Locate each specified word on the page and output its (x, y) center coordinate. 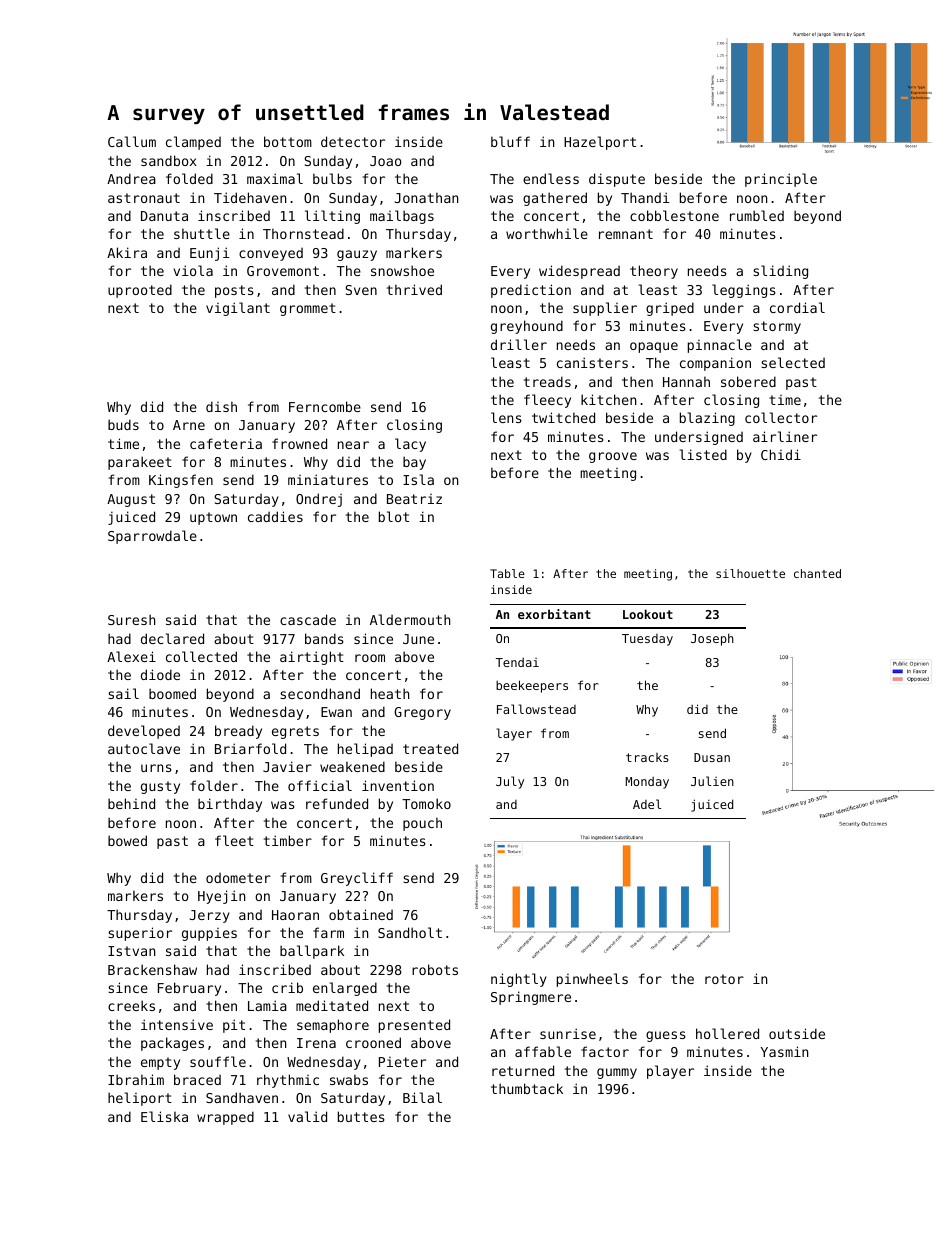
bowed (127, 840)
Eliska (164, 1116)
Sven (361, 290)
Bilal (422, 1097)
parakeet (140, 463)
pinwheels (592, 980)
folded (189, 178)
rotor (724, 979)
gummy (617, 1073)
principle (781, 180)
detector (353, 141)
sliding (780, 272)
